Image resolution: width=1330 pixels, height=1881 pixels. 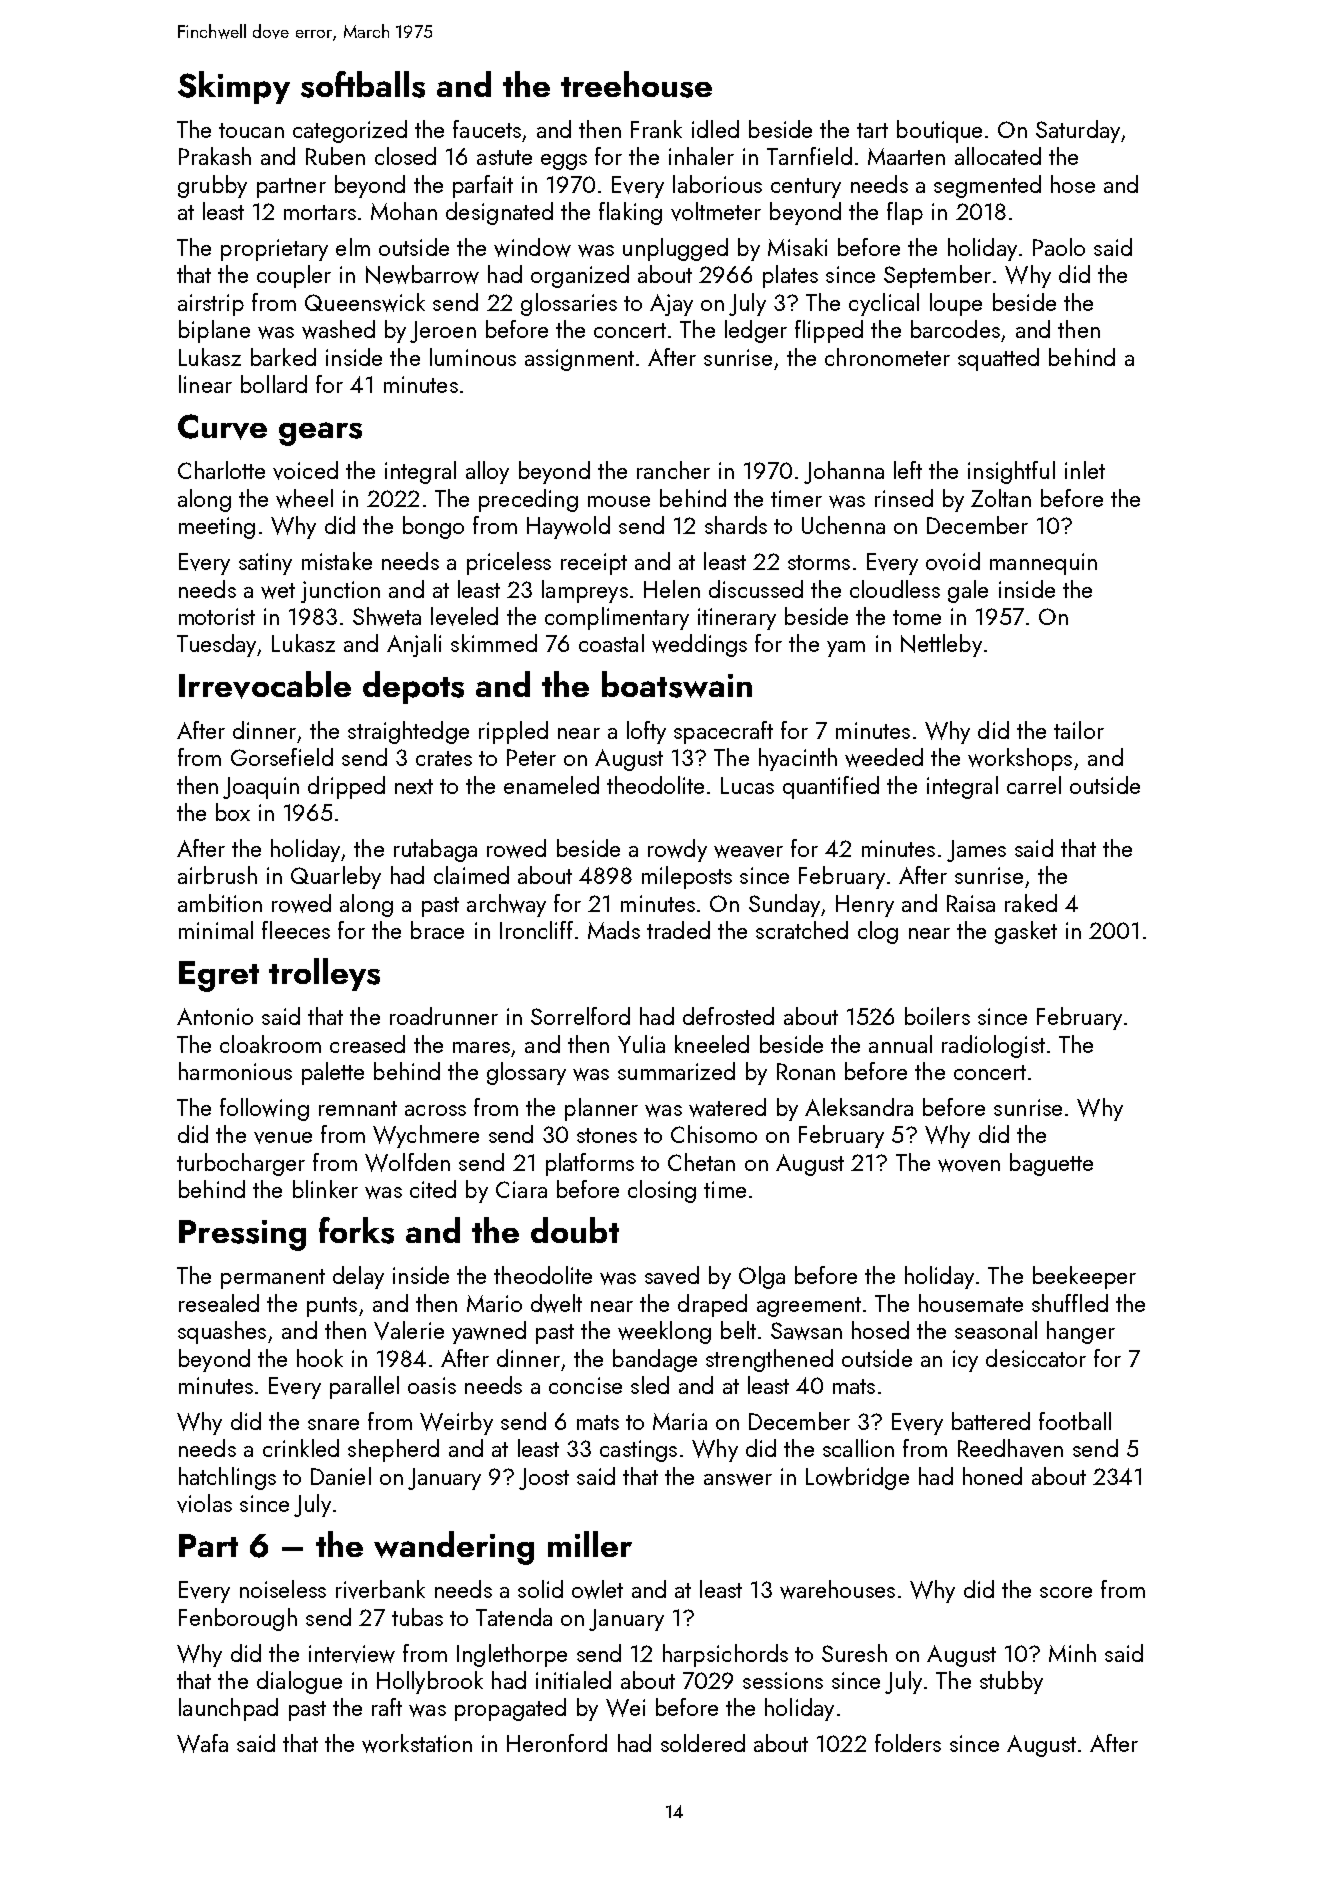 I want to click on boutique, so click(x=939, y=131).
